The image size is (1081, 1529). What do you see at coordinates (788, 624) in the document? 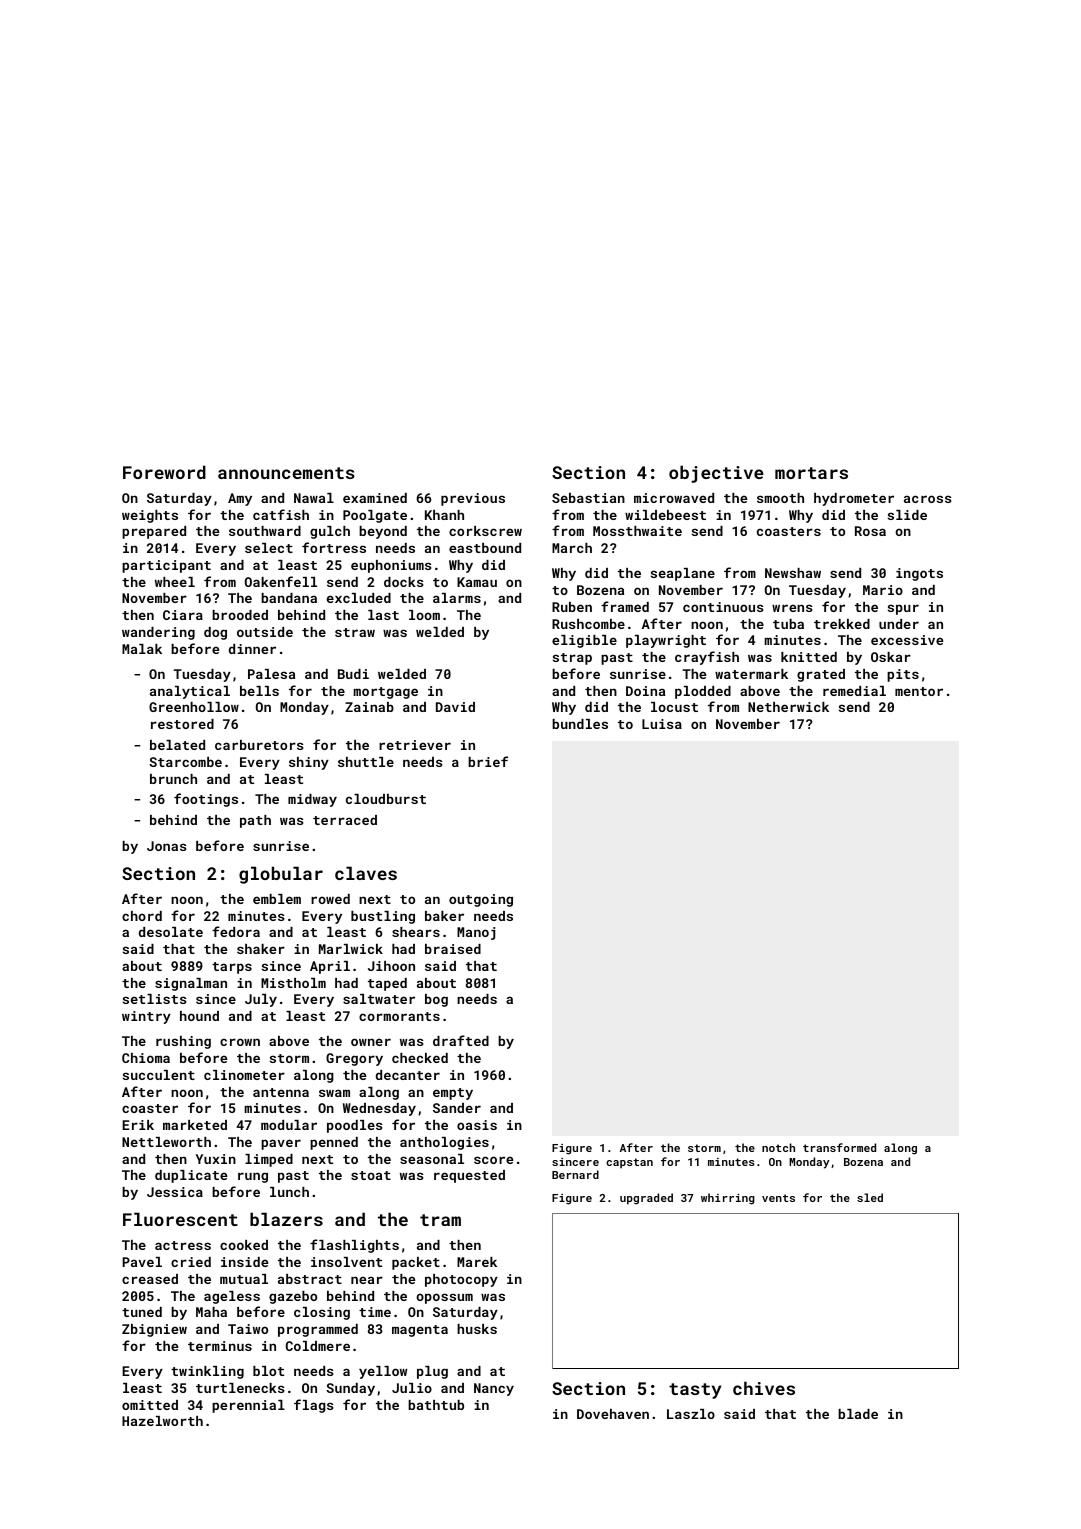
I see `tuba` at bounding box center [788, 624].
